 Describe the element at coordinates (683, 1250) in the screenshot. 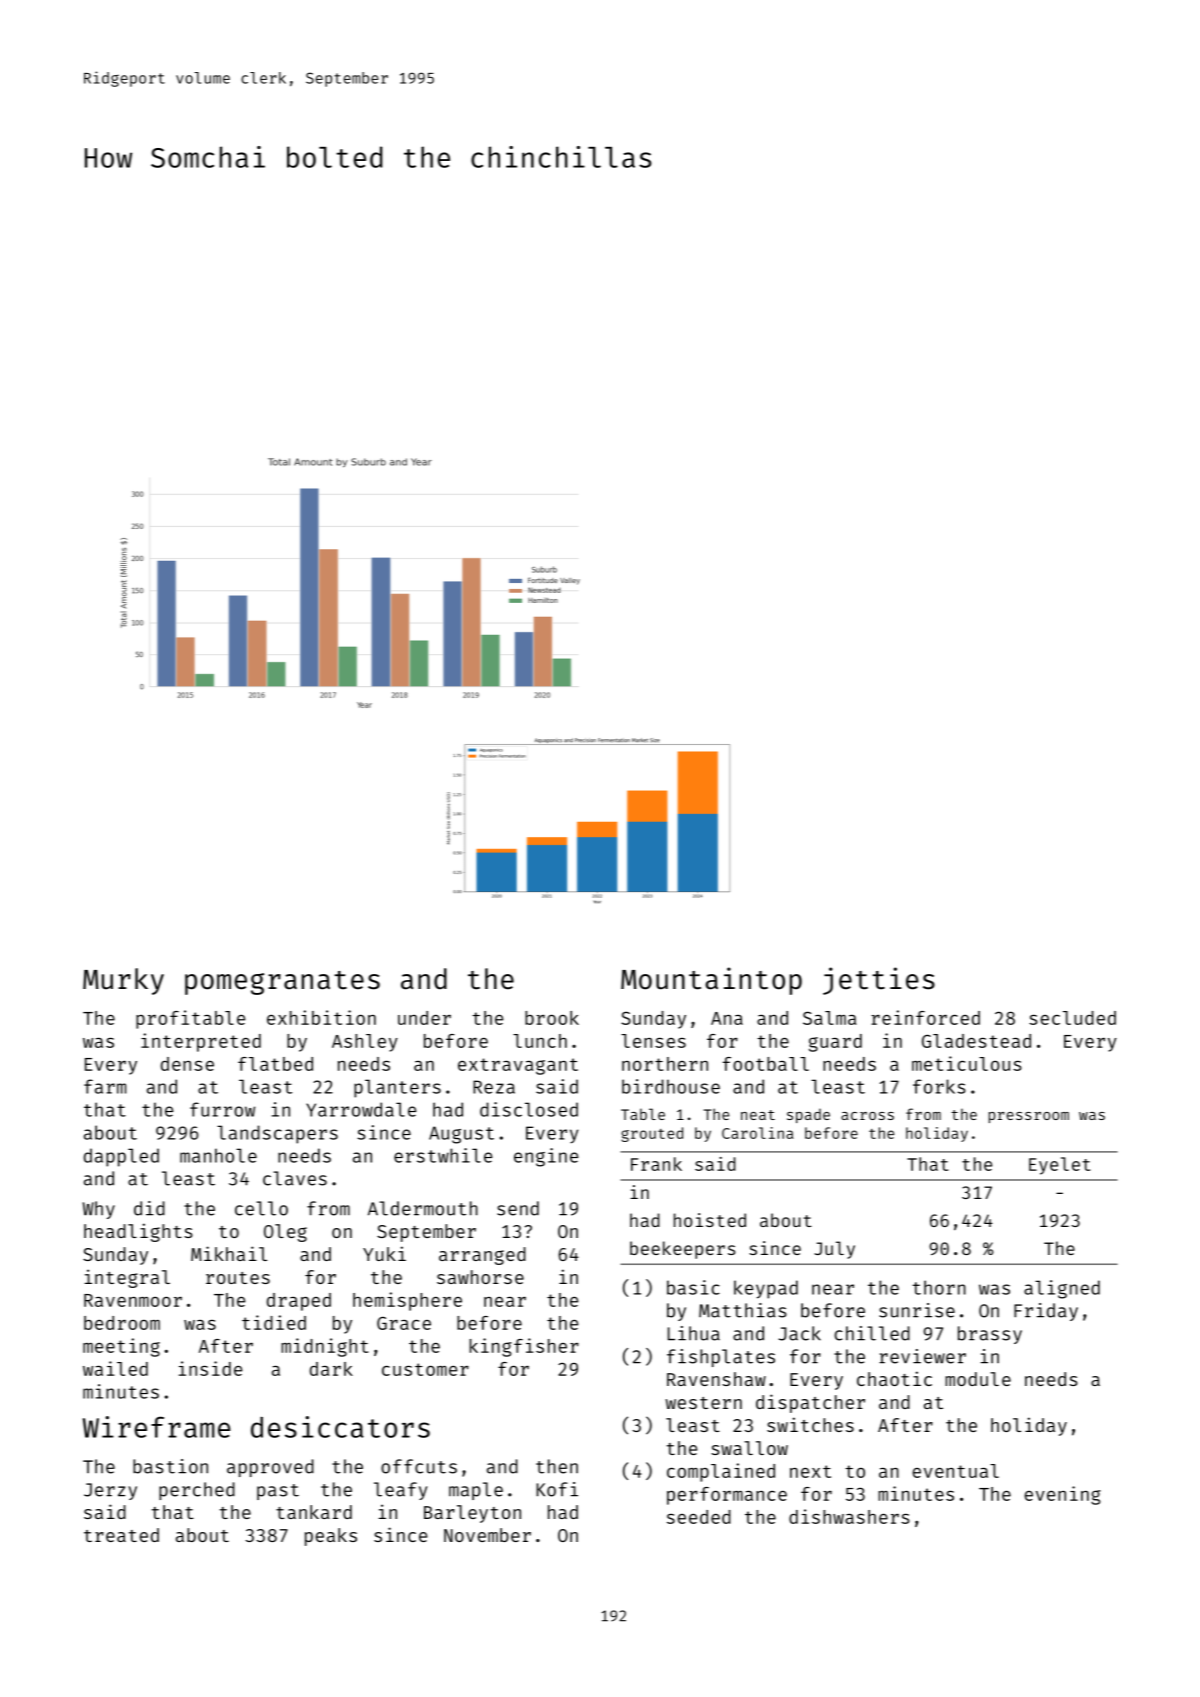

I see `beekeepers` at that location.
